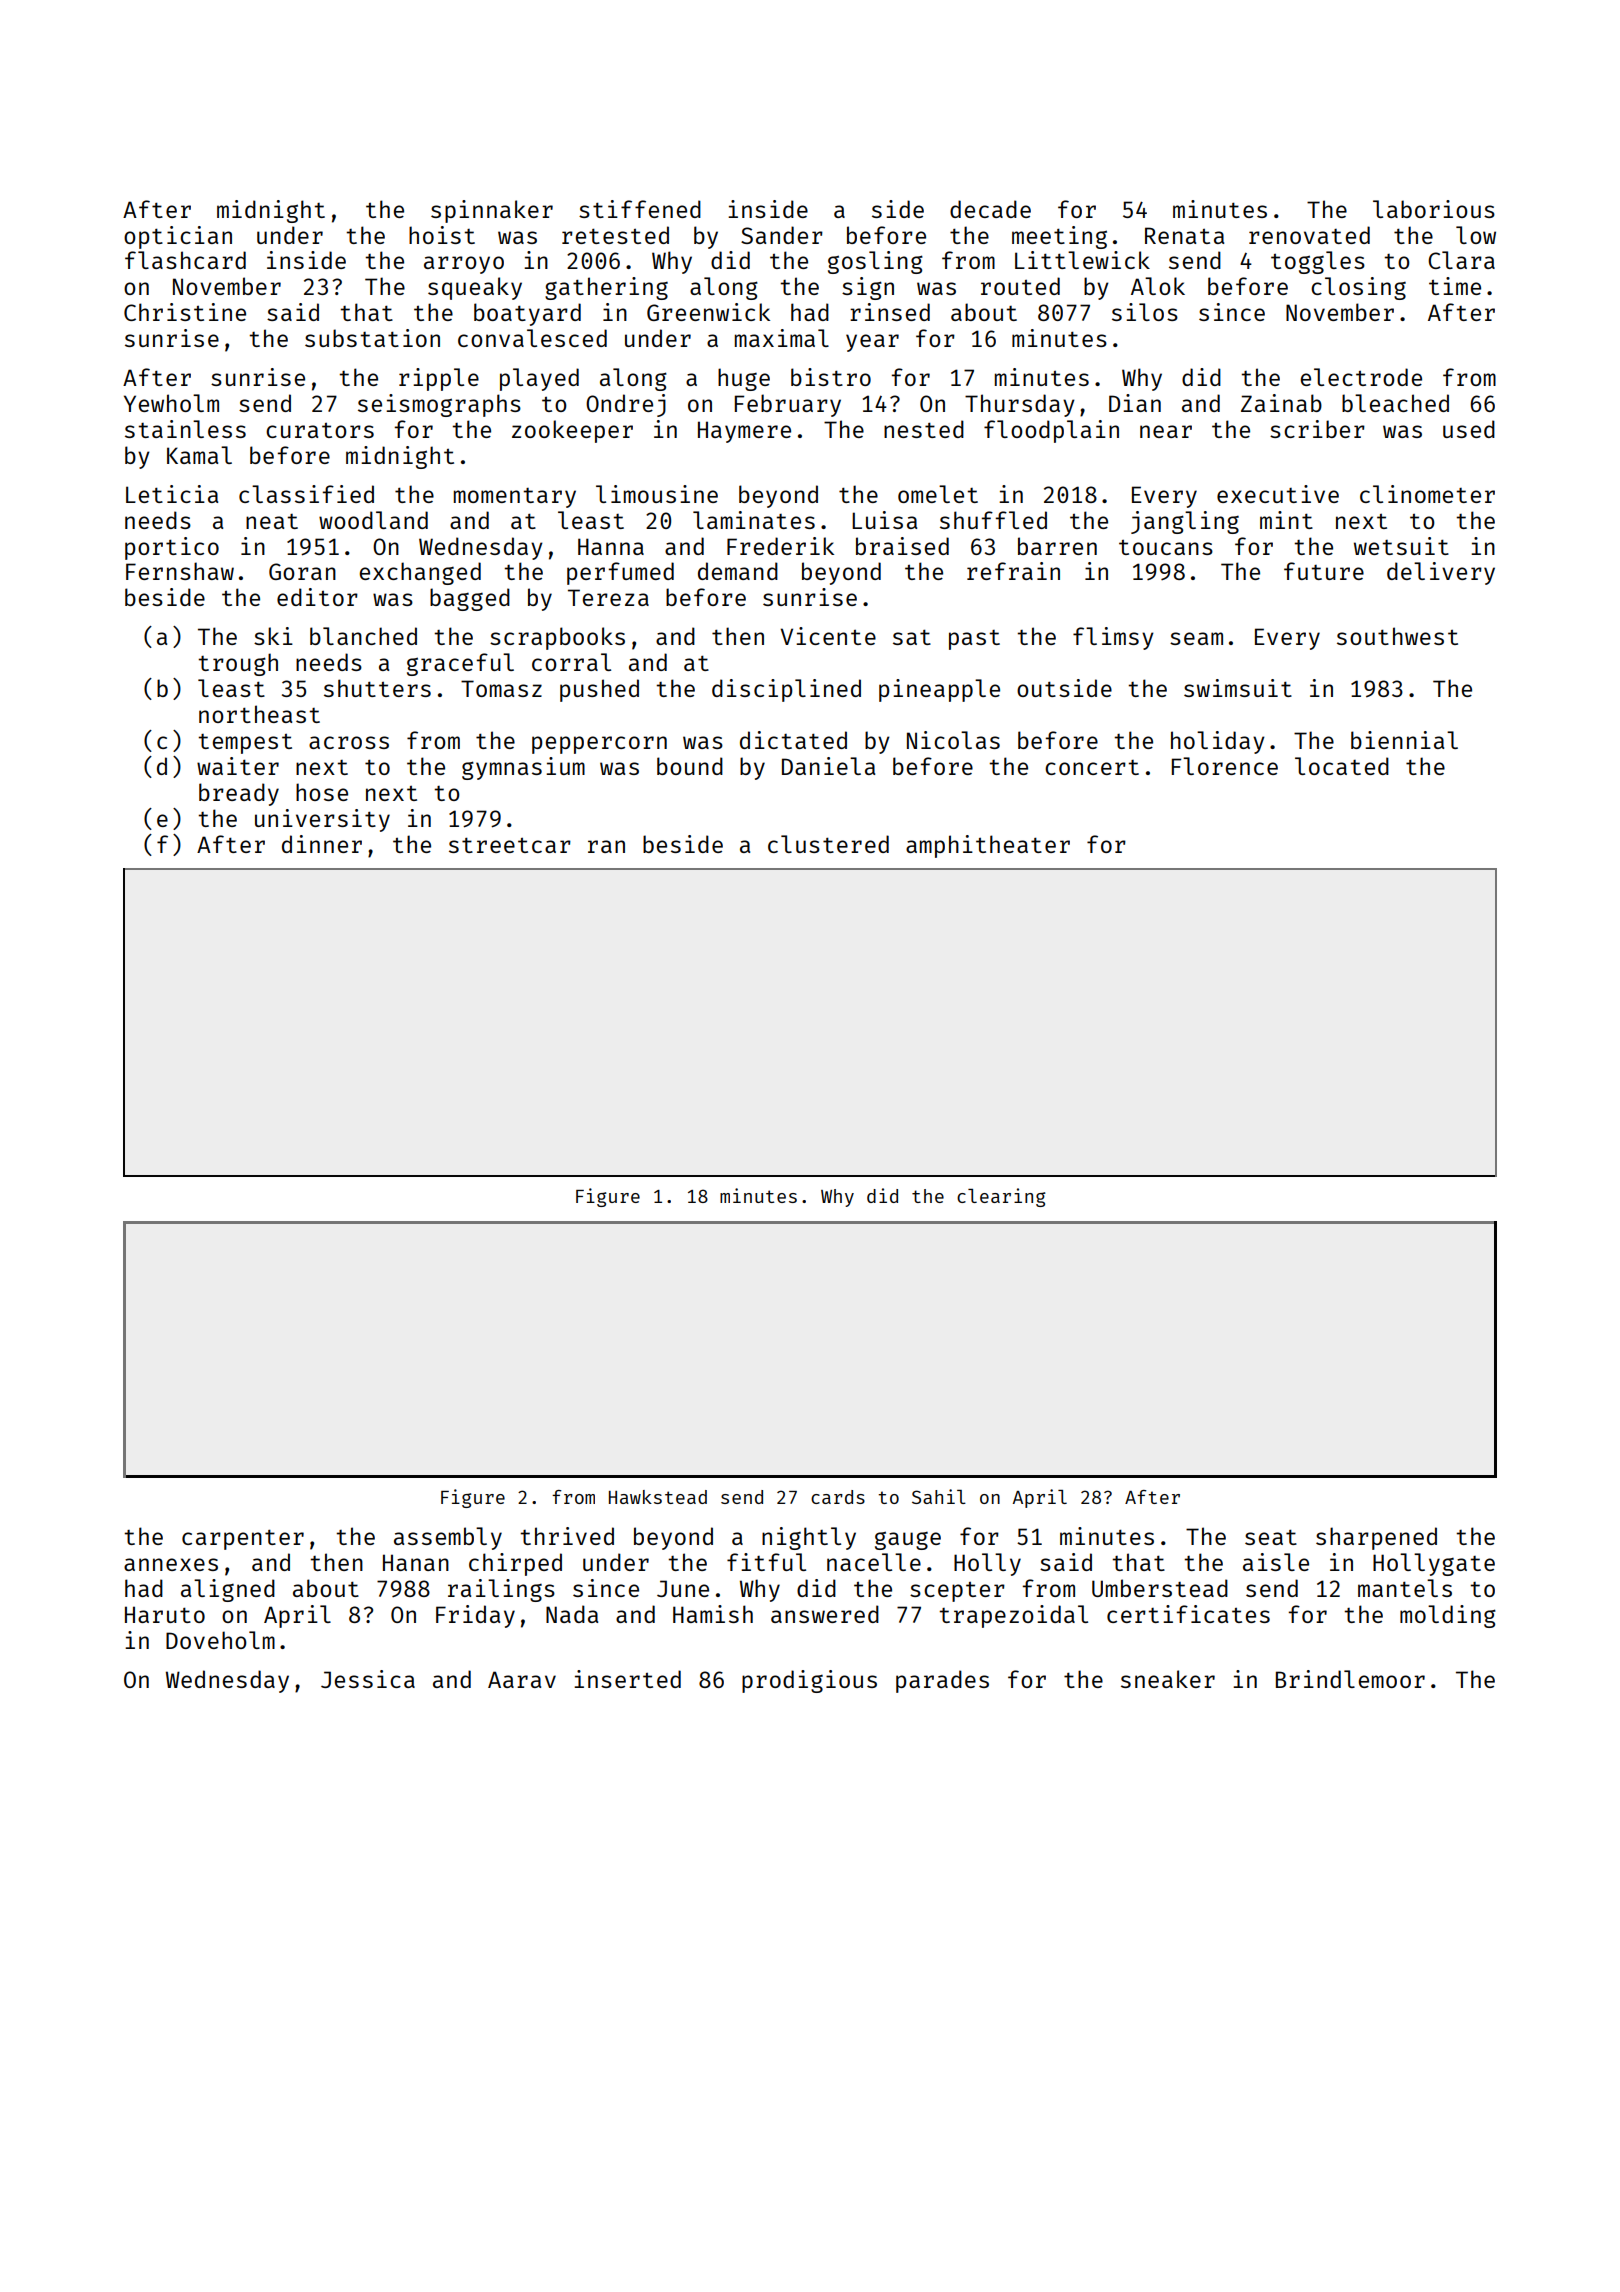  I want to click on carpenter, so click(243, 1539).
